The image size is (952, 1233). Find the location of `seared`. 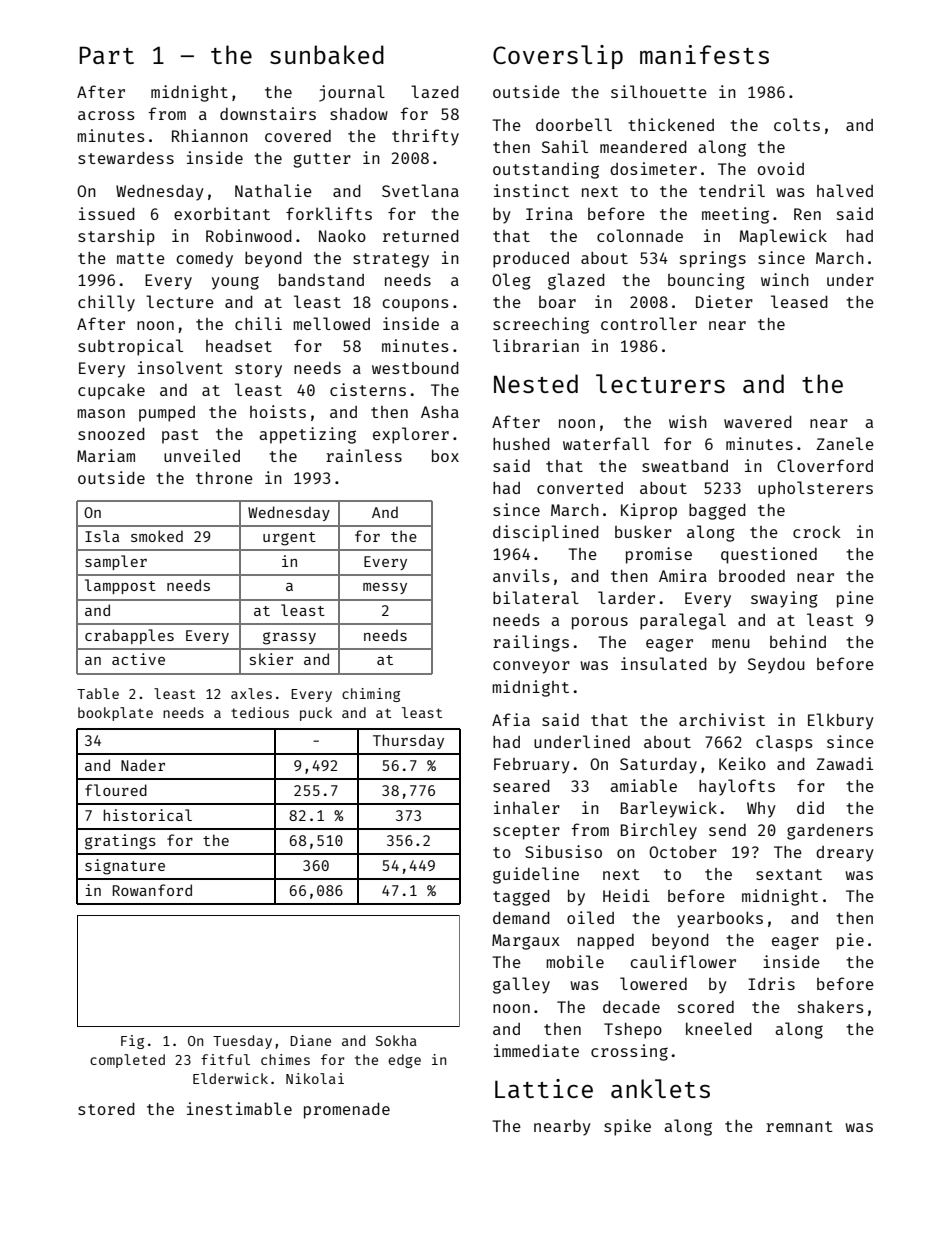

seared is located at coordinates (521, 786).
